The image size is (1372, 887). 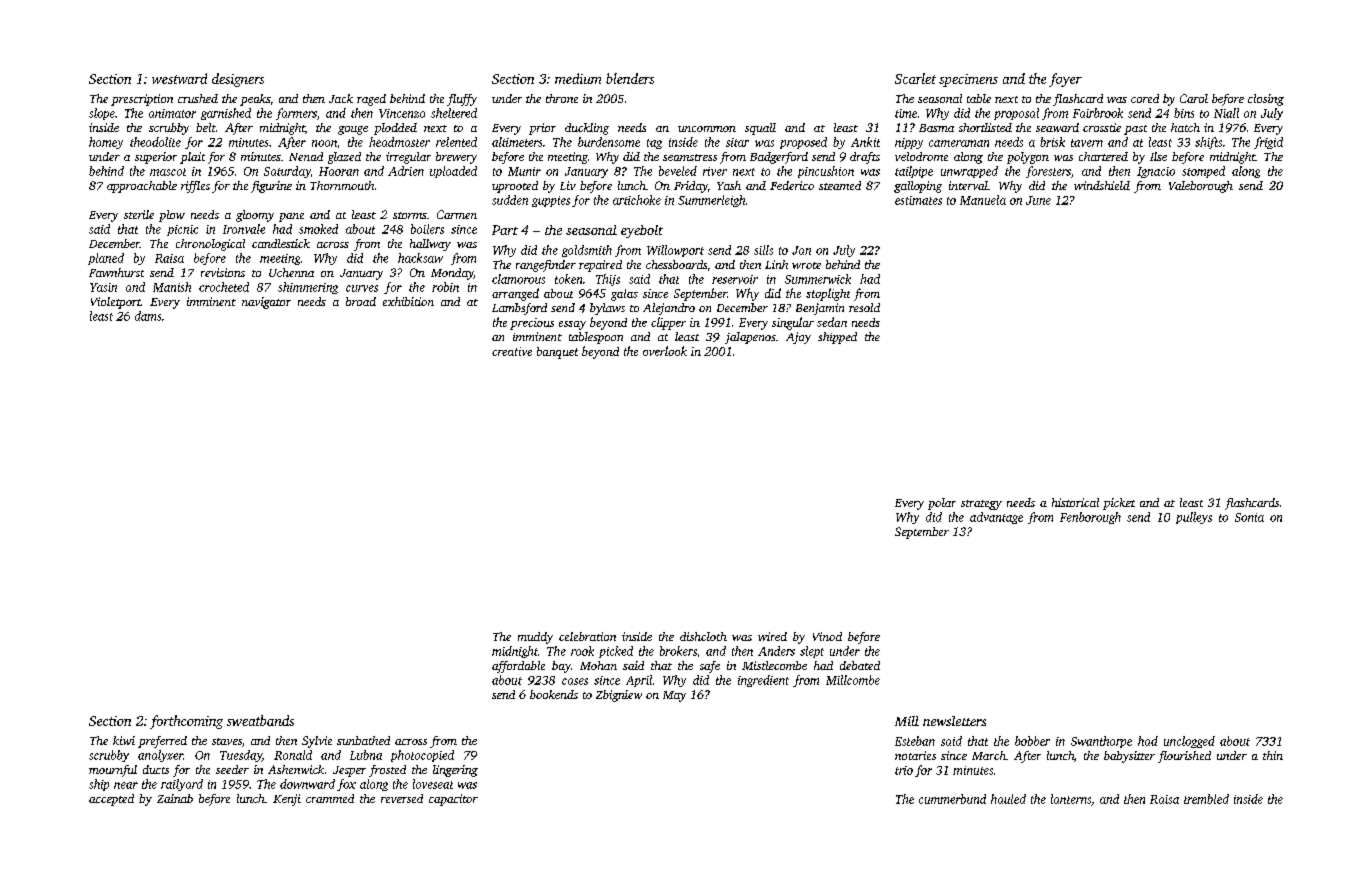 What do you see at coordinates (535, 638) in the image?
I see `muddy` at bounding box center [535, 638].
